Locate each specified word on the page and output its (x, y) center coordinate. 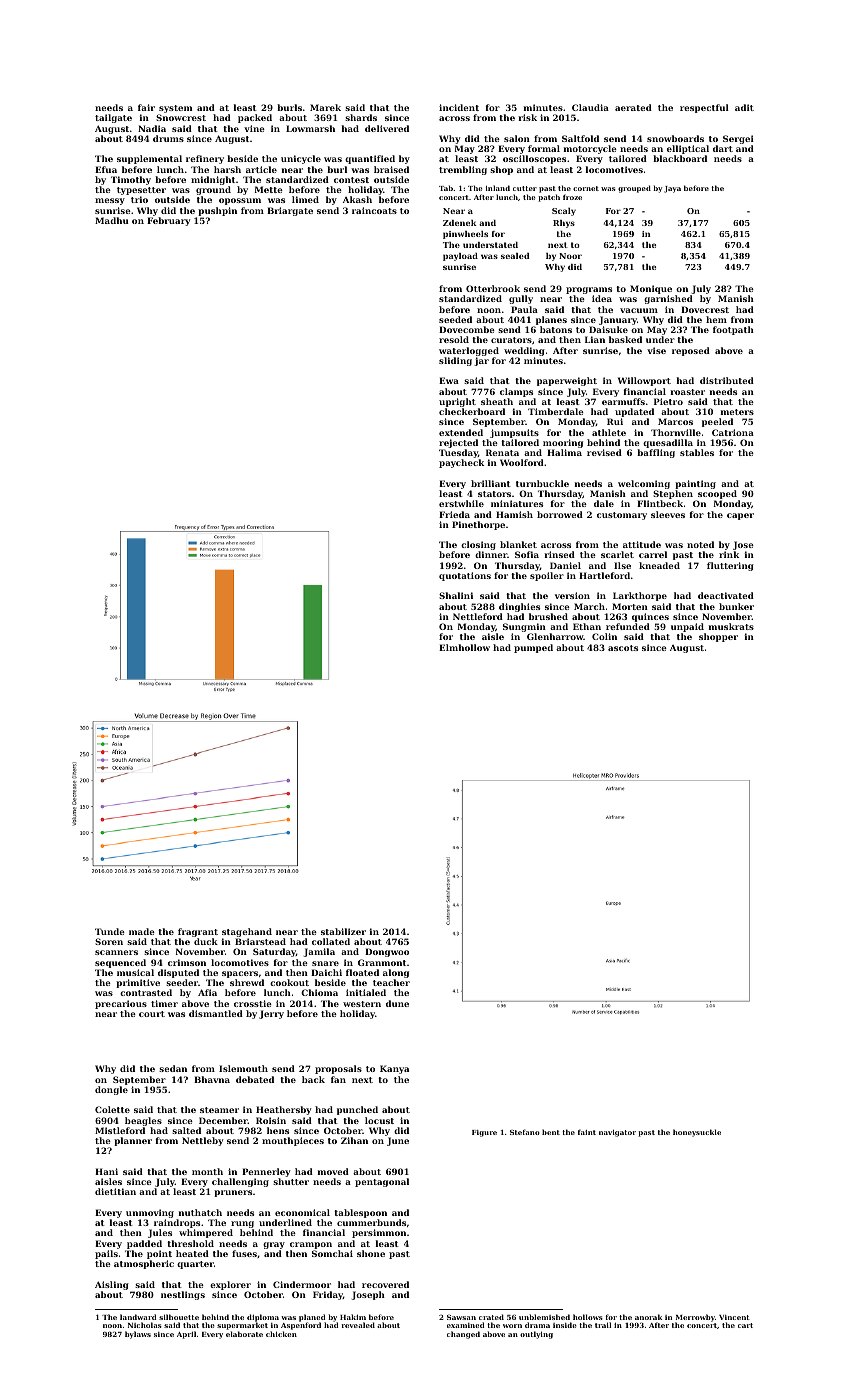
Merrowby (695, 1318)
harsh (227, 169)
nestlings (183, 1295)
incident (459, 107)
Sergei (738, 139)
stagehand (247, 932)
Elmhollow (464, 647)
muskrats (731, 626)
